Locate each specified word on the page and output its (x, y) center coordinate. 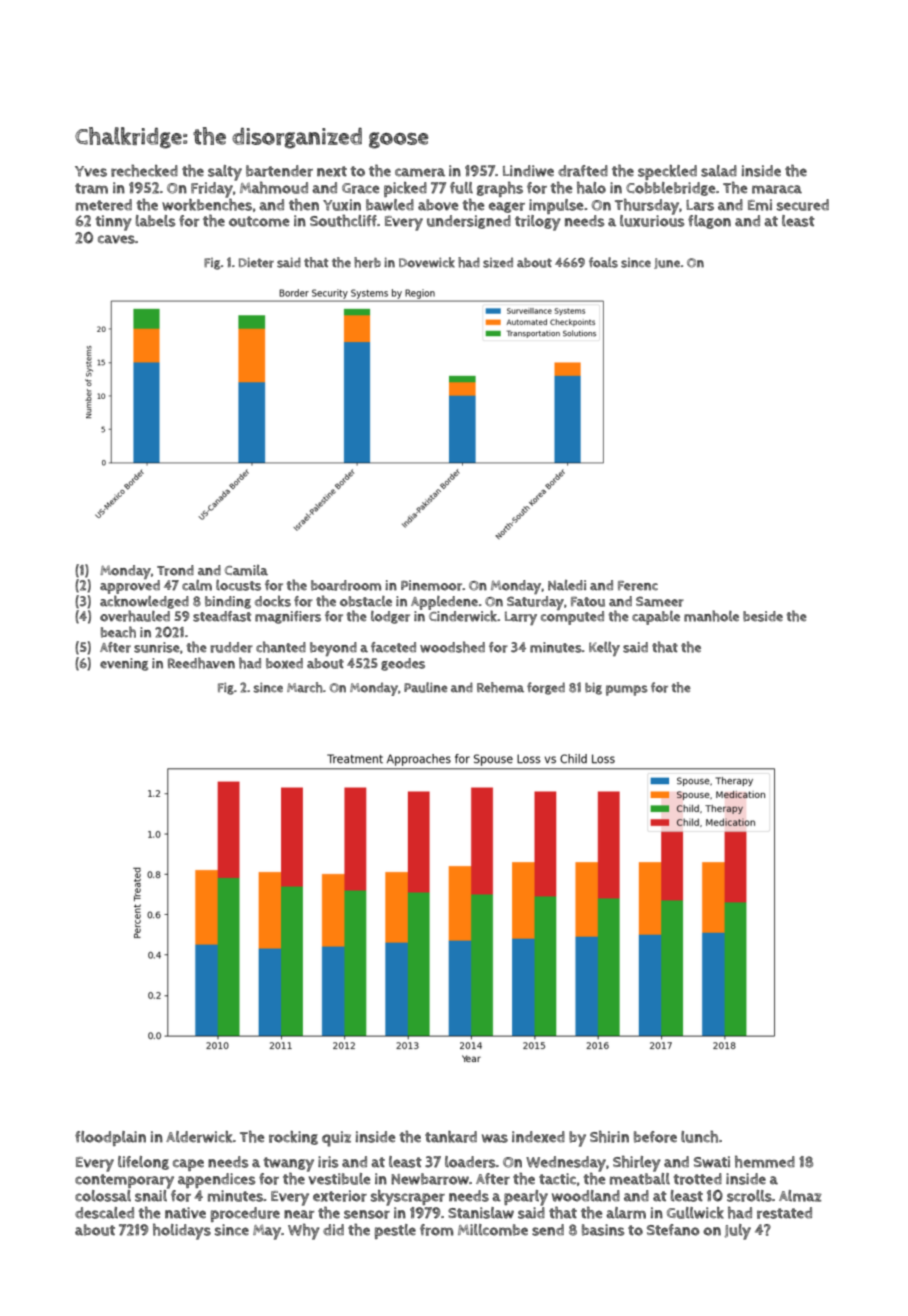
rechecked (144, 170)
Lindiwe (528, 171)
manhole (711, 616)
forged (546, 688)
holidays (182, 1231)
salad (719, 171)
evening (124, 664)
